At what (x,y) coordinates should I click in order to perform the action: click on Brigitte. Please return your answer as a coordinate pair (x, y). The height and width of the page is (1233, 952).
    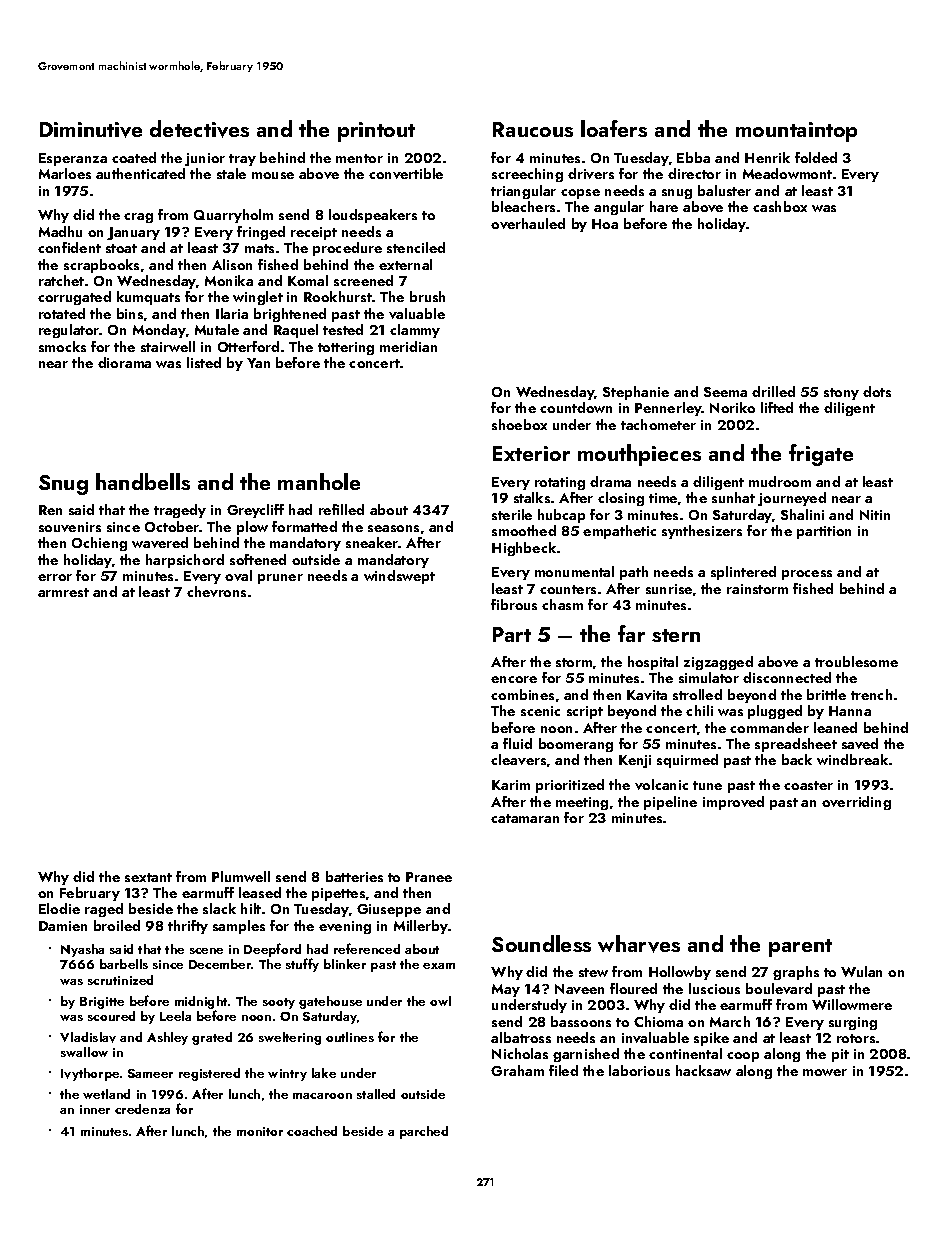
    Looking at the image, I should click on (102, 1003).
